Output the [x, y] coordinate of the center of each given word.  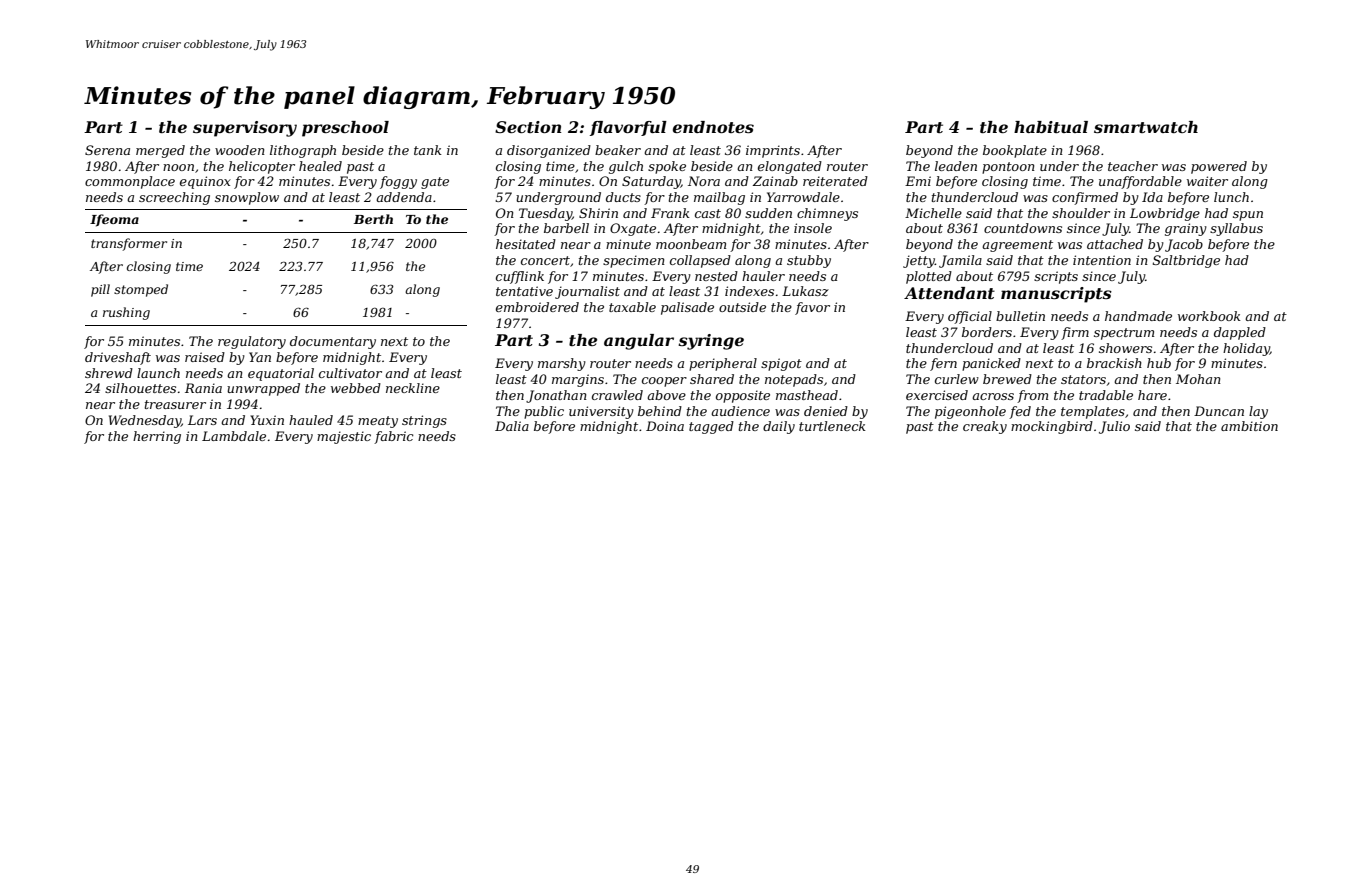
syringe [711, 342]
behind [660, 411]
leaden [956, 166]
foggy [398, 182]
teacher [1133, 166]
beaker [618, 150]
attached [1115, 244]
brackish [1114, 363]
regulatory [252, 342]
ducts [623, 197]
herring [157, 437]
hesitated [526, 244]
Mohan [1198, 379]
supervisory [245, 129]
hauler [763, 276]
